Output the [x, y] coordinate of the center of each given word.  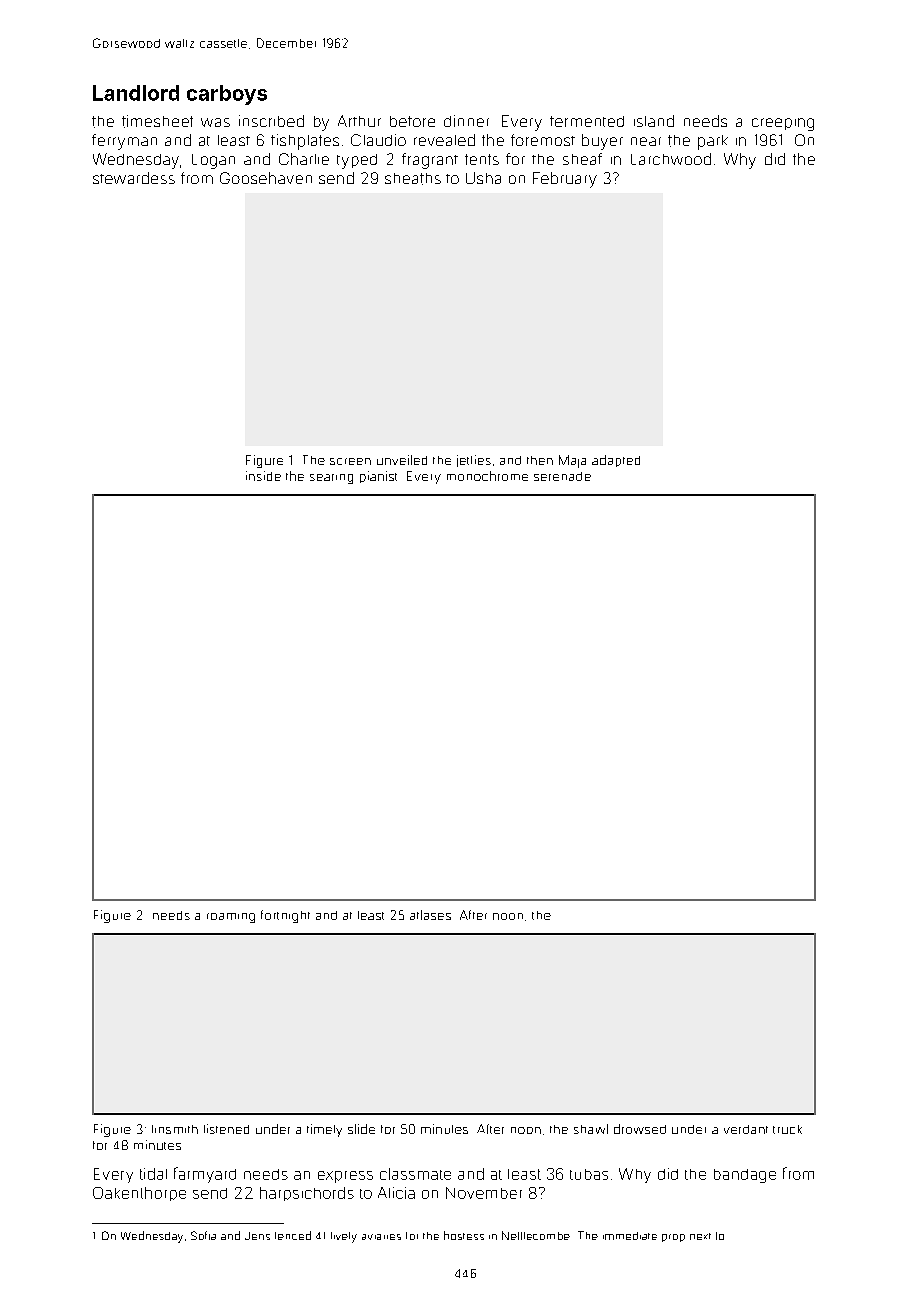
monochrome [487, 476]
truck [787, 1129]
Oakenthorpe [139, 1194]
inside [263, 476]
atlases [430, 915]
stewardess [134, 178]
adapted [616, 461]
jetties [474, 461]
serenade [562, 476]
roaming [231, 918]
